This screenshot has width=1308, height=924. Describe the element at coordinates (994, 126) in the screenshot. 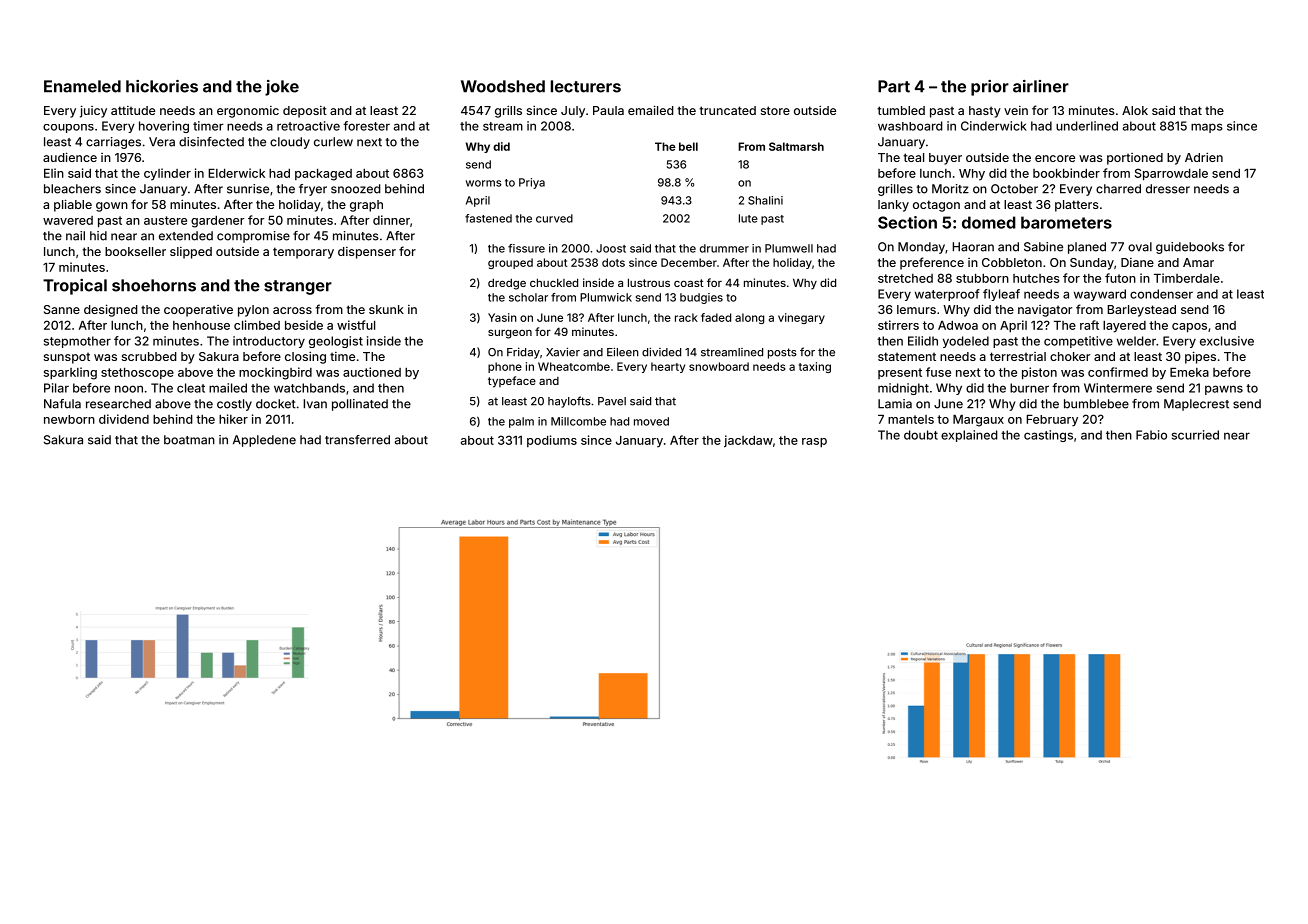

I see `Cinderwick` at that location.
